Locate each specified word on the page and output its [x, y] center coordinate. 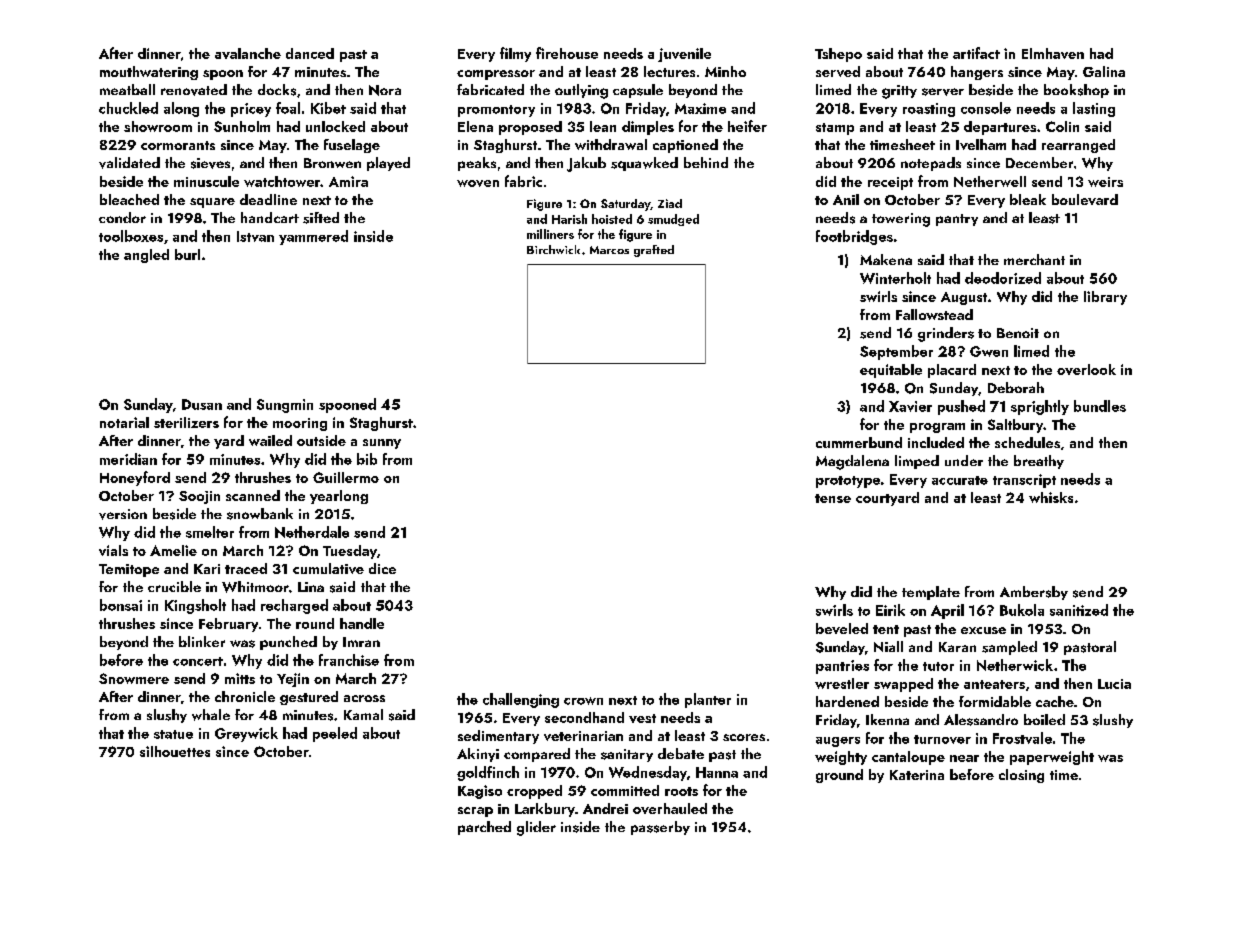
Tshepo [838, 55]
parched [484, 828]
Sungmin [285, 406]
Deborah [1016, 387]
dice [382, 568]
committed [625, 790]
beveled [842, 628]
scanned [253, 495]
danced [310, 53]
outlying [581, 91]
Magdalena [852, 462]
